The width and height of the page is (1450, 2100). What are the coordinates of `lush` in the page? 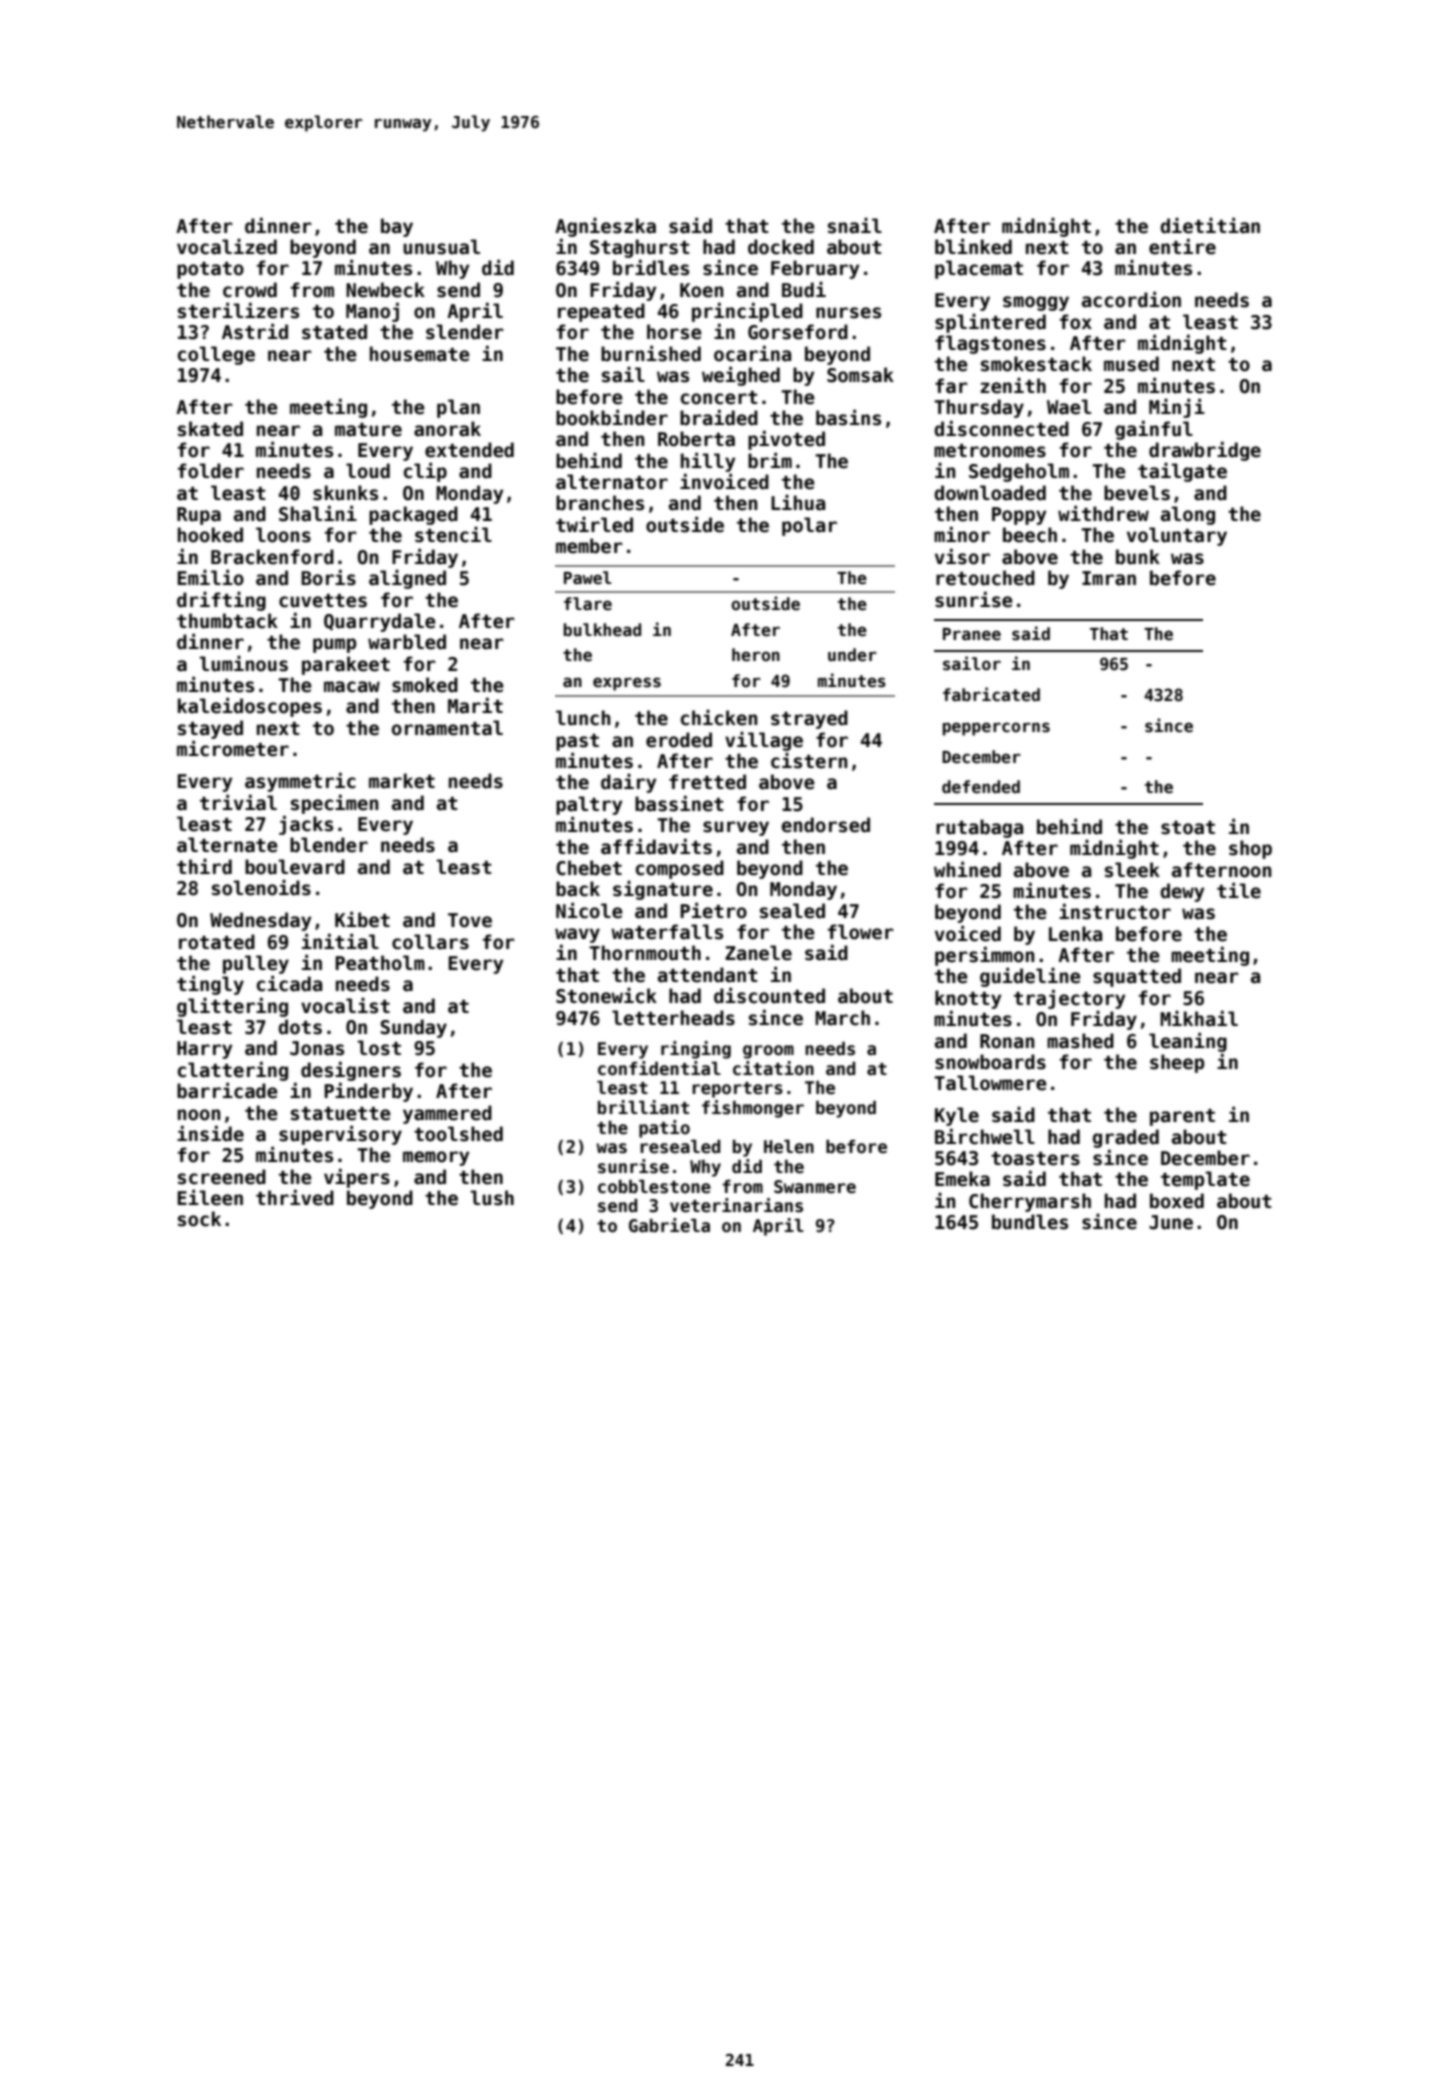 It's located at (492, 1198).
